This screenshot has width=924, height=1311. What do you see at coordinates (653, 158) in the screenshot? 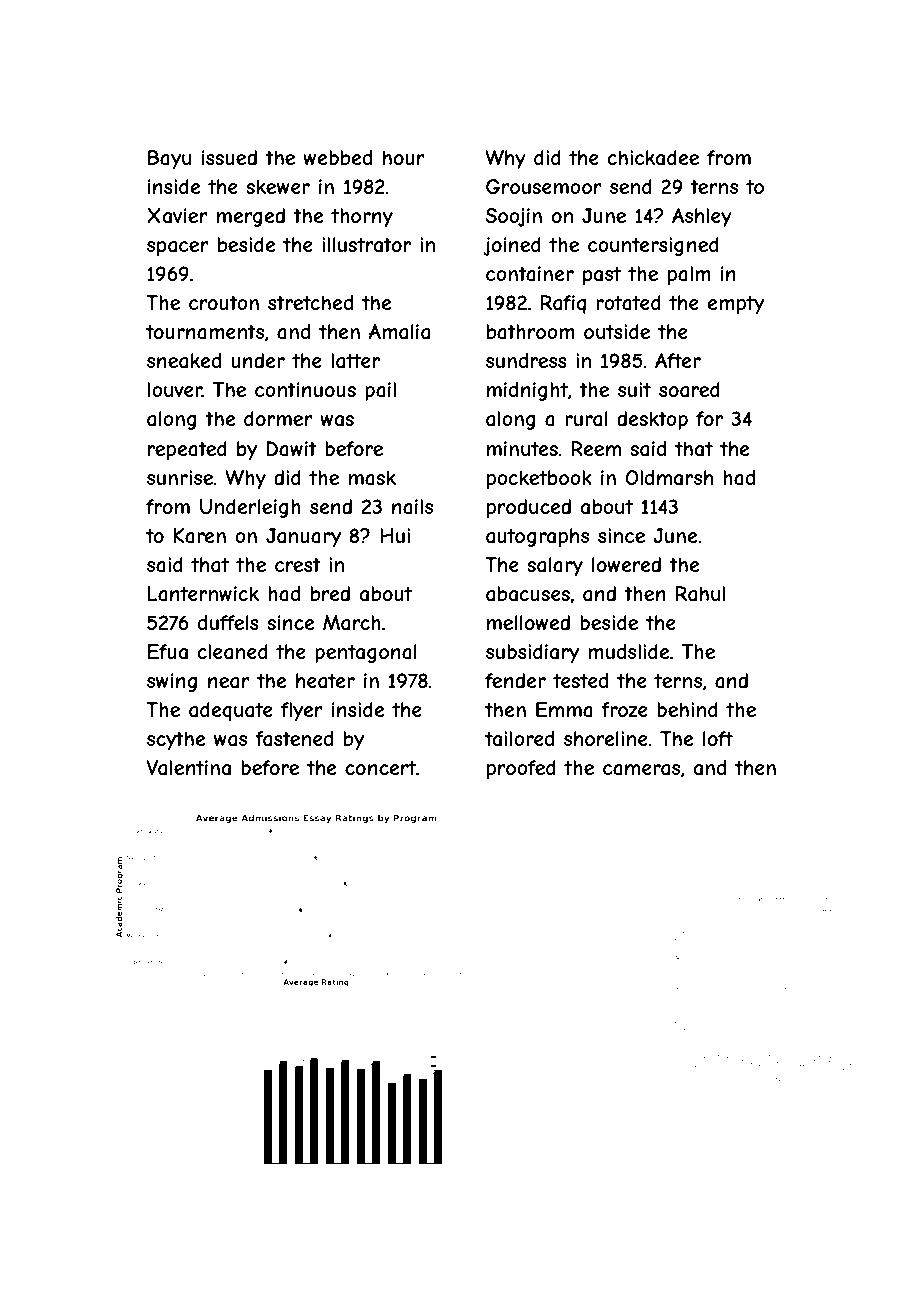
I see `chickadee` at bounding box center [653, 158].
